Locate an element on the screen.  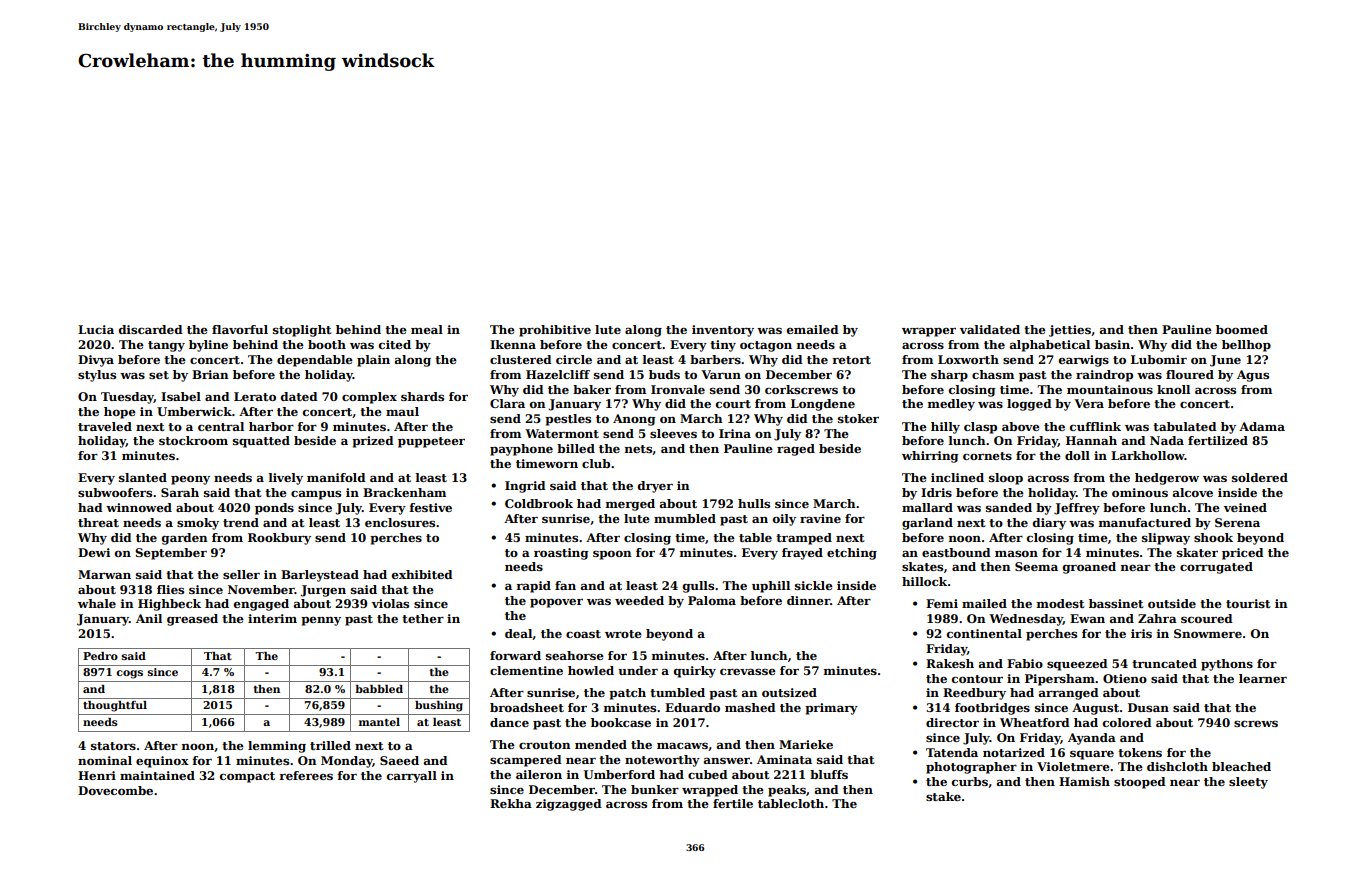
iris is located at coordinates (1141, 633).
